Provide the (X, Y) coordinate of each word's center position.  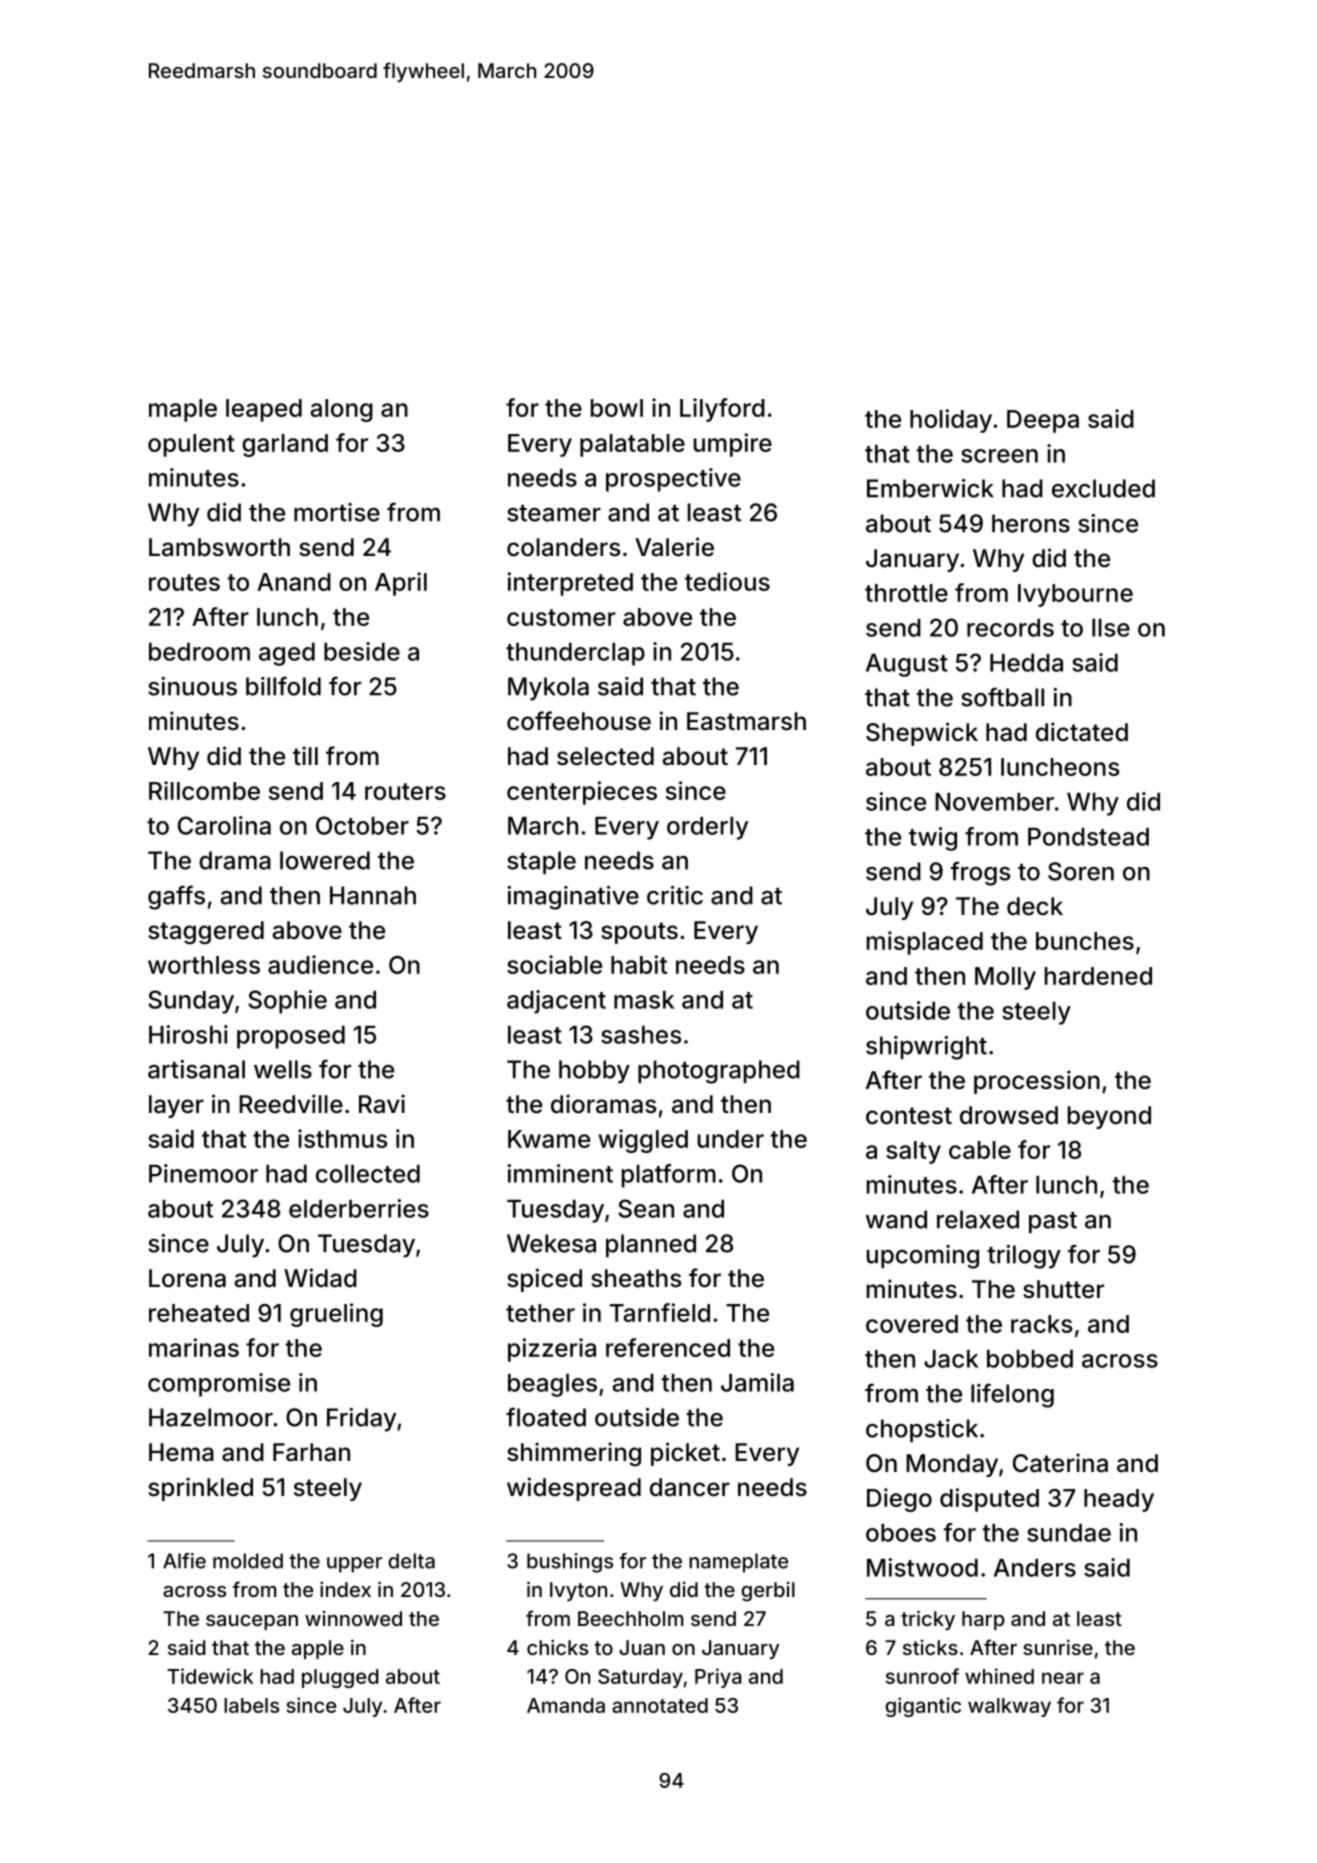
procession (1037, 1082)
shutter (1063, 1289)
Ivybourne (1075, 595)
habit (639, 964)
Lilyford (722, 410)
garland (285, 445)
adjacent (556, 1002)
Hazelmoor (211, 1417)
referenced (668, 1347)
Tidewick (210, 1676)
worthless (204, 965)
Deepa (1043, 421)
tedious (727, 581)
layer (176, 1106)
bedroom (199, 652)
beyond (1109, 1117)
